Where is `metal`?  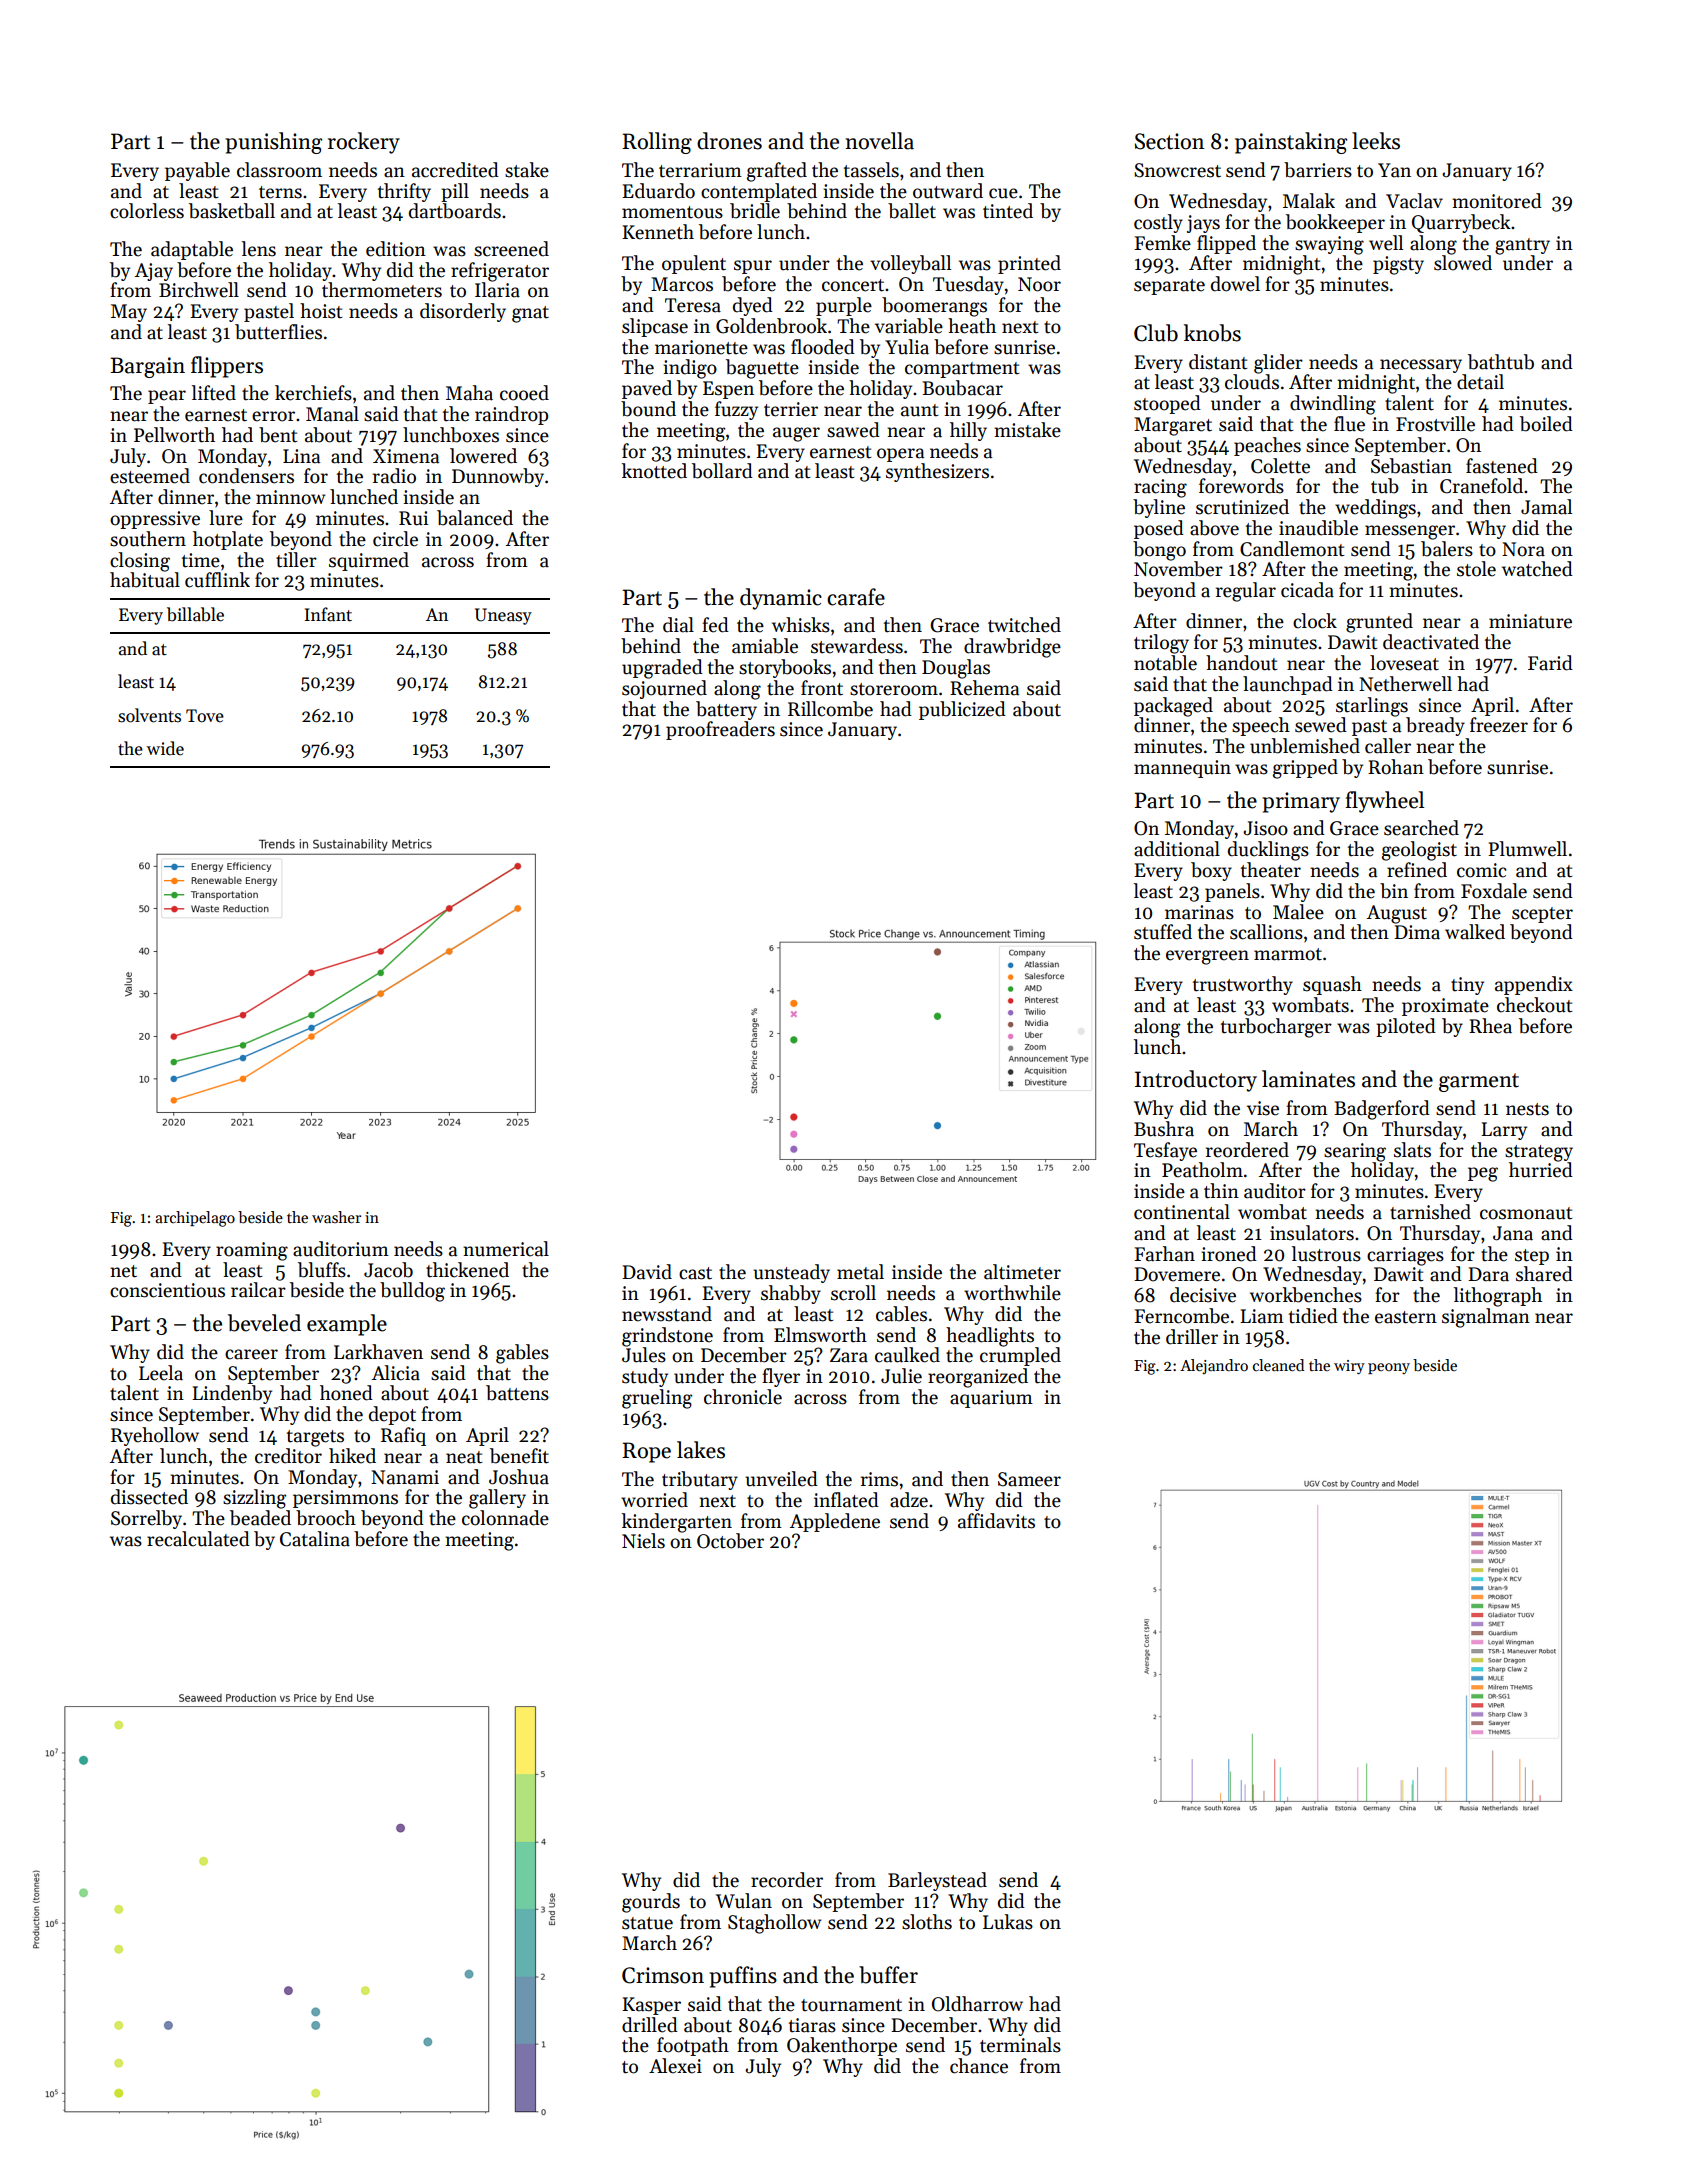
metal is located at coordinates (860, 1272).
